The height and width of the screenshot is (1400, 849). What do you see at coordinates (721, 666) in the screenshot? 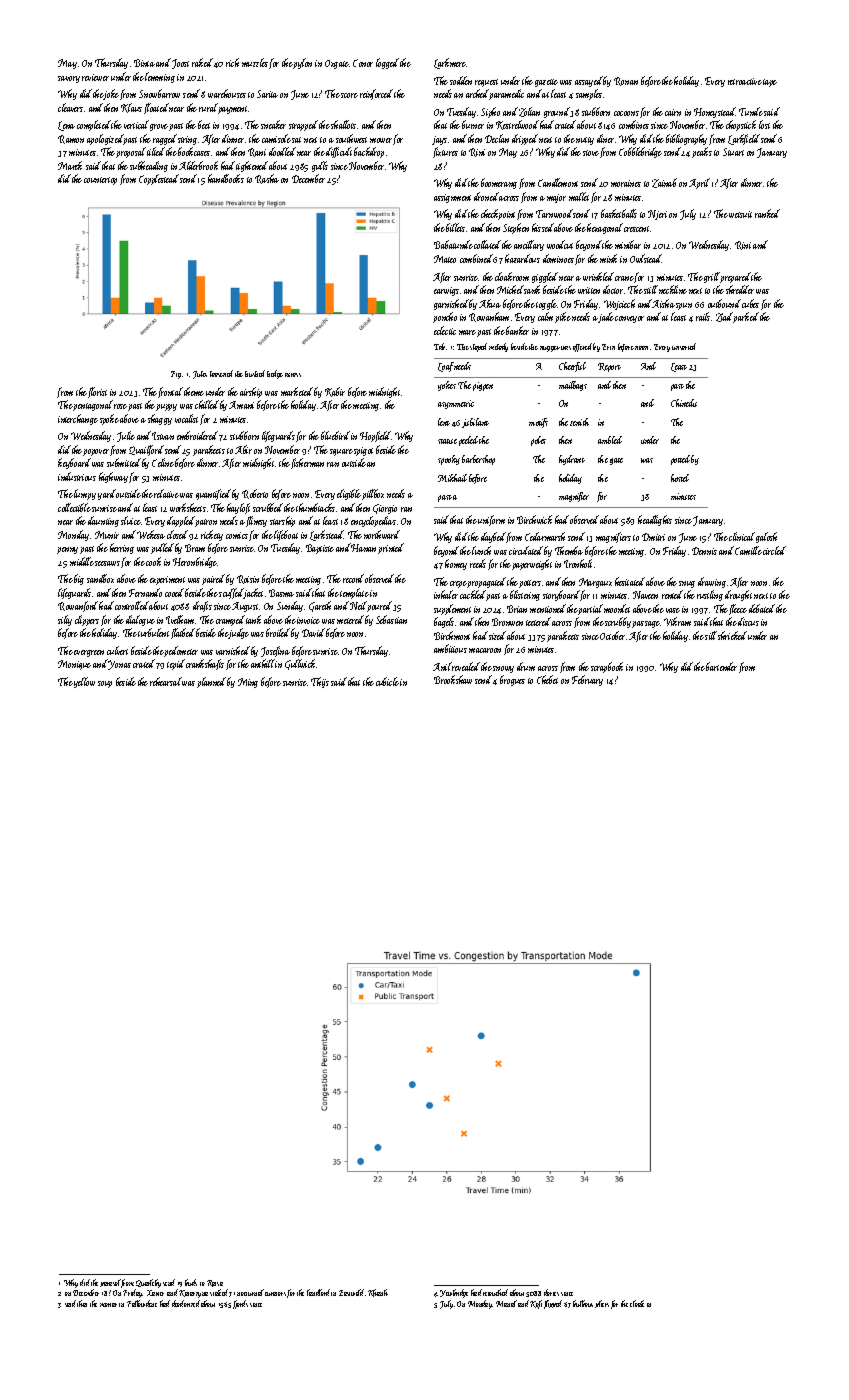
I see `bartender` at bounding box center [721, 666].
